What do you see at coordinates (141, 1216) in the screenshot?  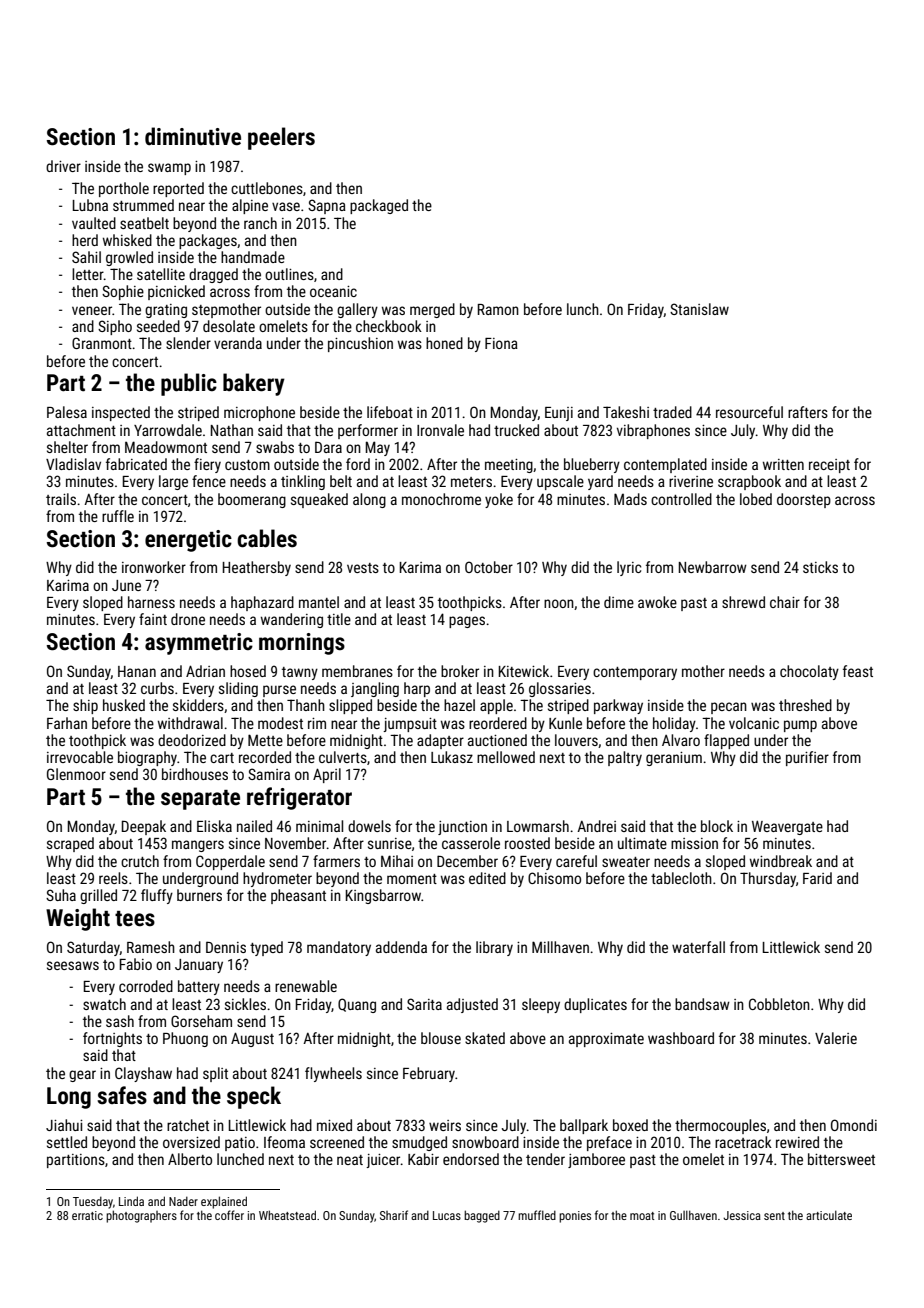 I see `photographers` at bounding box center [141, 1216].
